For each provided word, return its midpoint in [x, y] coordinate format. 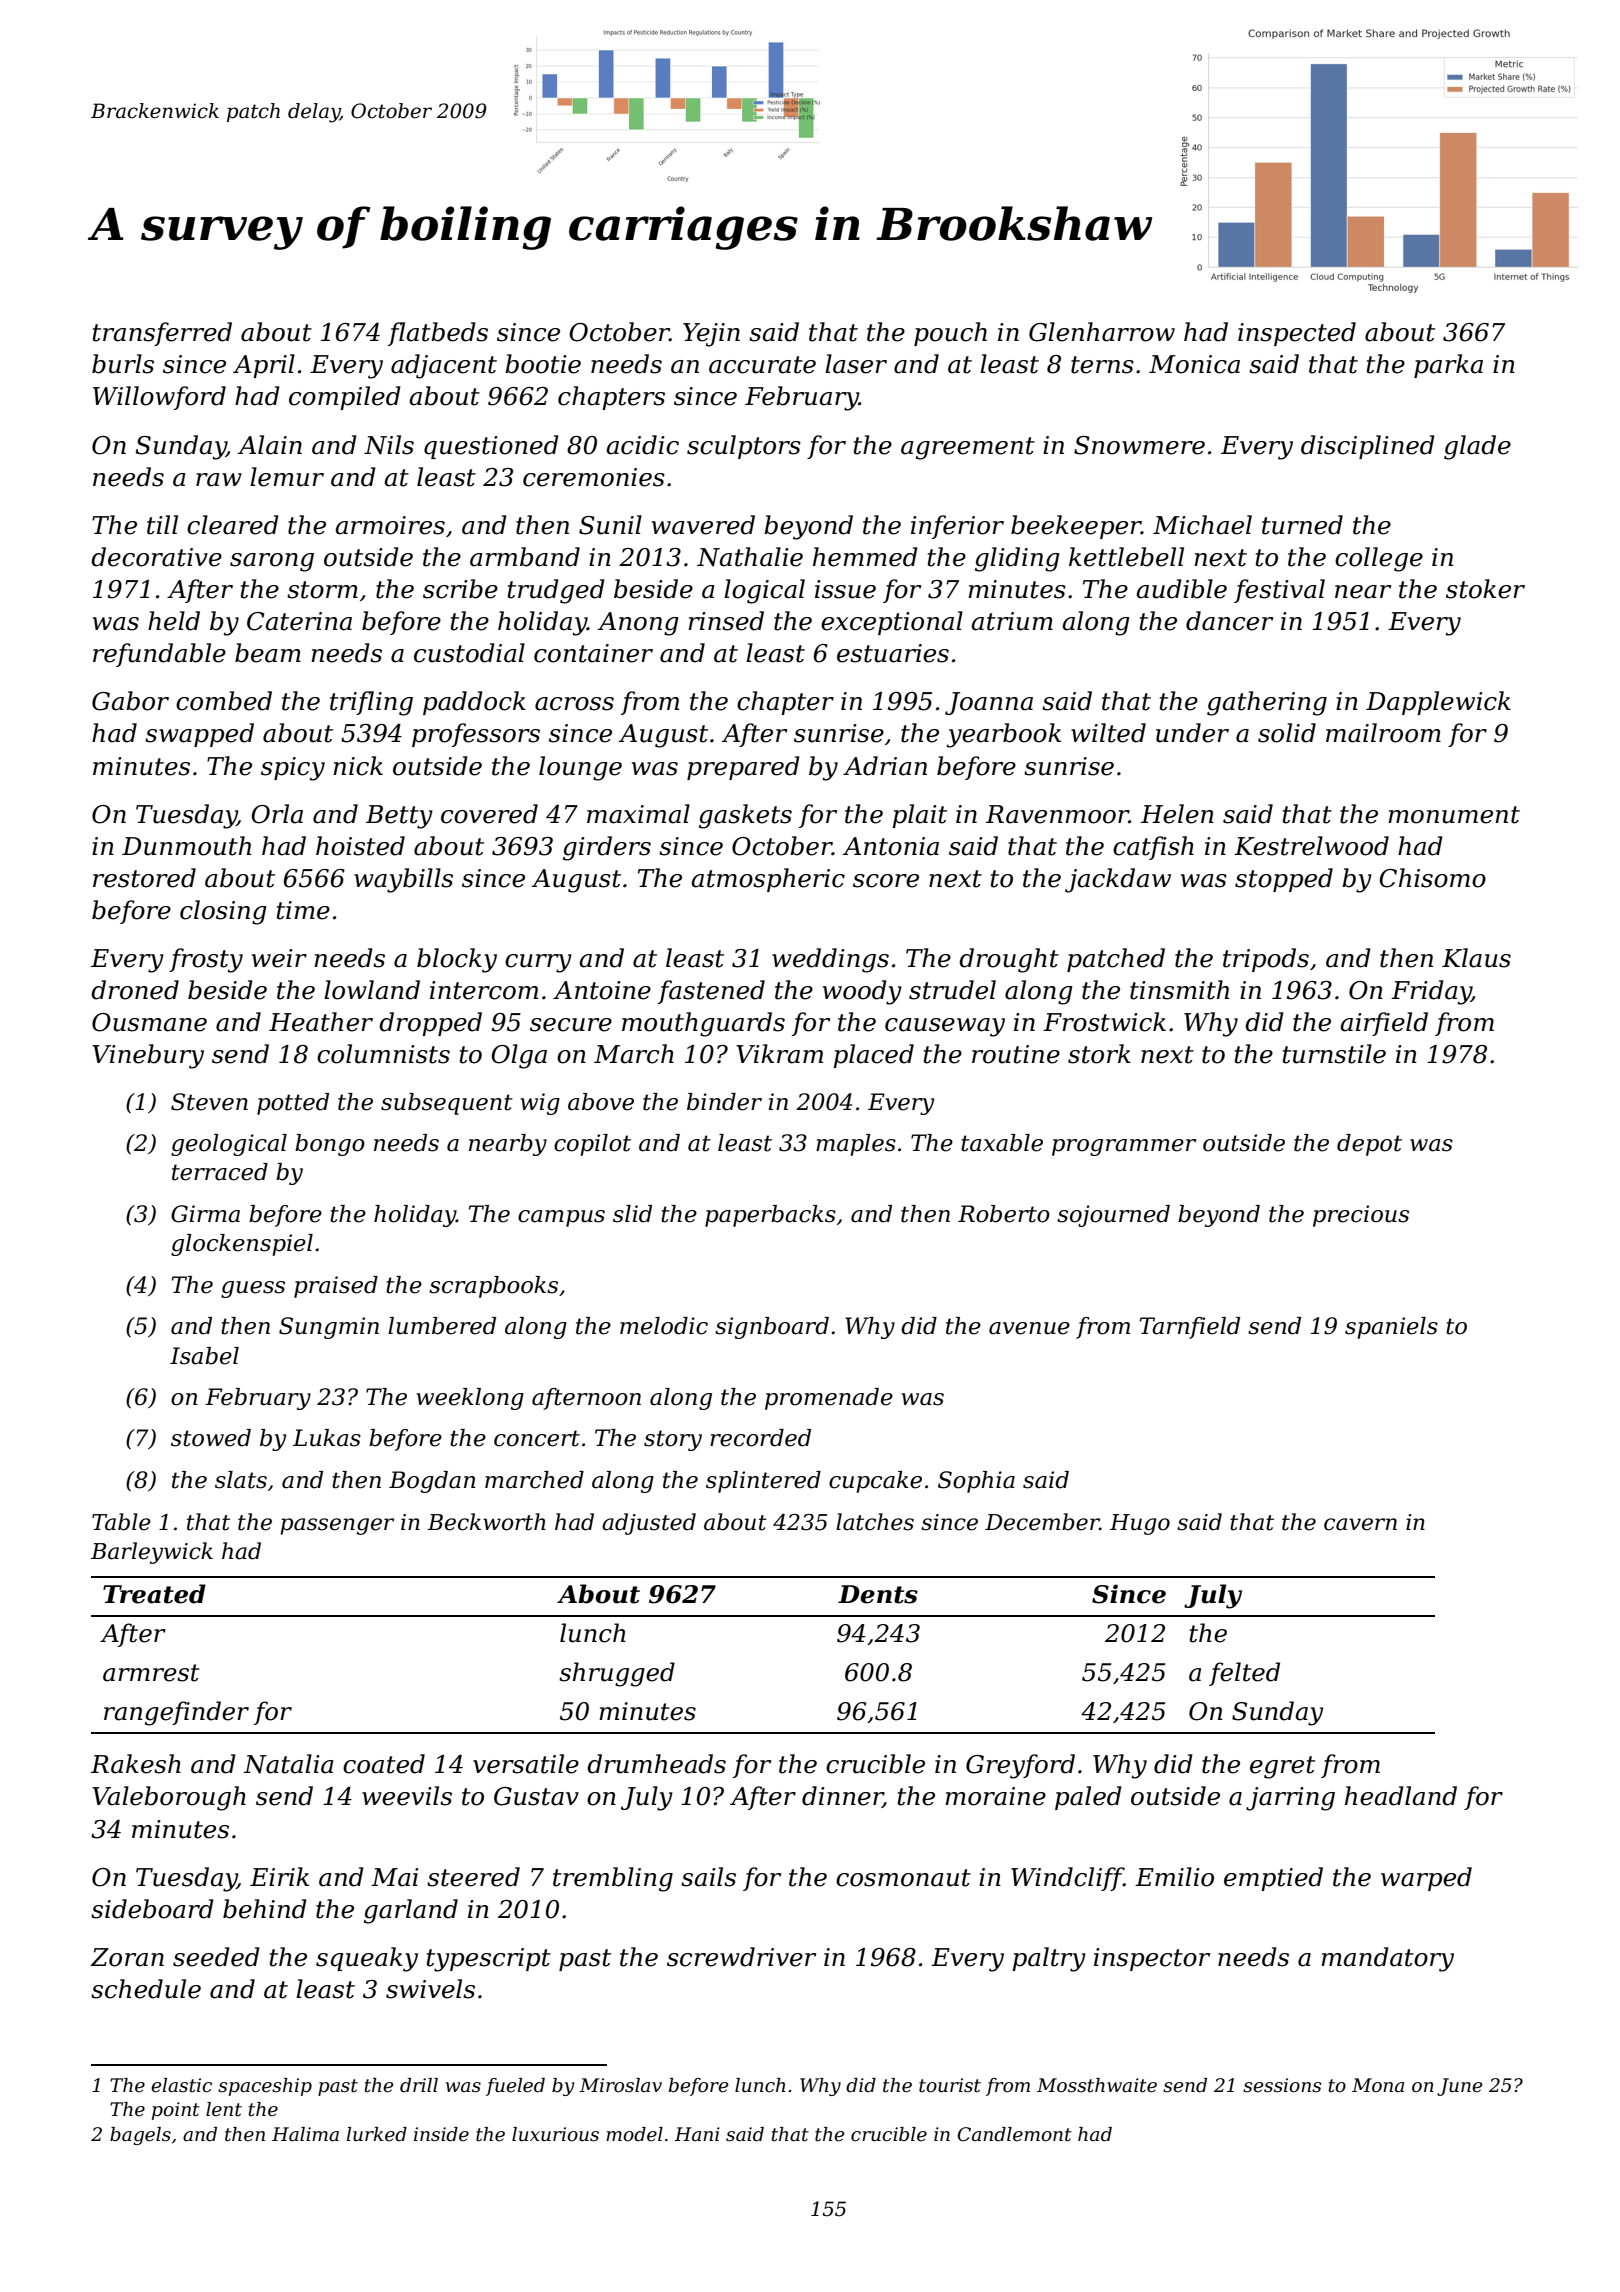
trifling [371, 703]
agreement [968, 448]
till [162, 525]
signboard [772, 1328]
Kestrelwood [1311, 846]
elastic [181, 2085]
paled [1088, 1798]
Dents [878, 1594]
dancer [1229, 621]
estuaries [893, 653]
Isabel [204, 1356]
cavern [1360, 1524]
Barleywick [152, 1553]
